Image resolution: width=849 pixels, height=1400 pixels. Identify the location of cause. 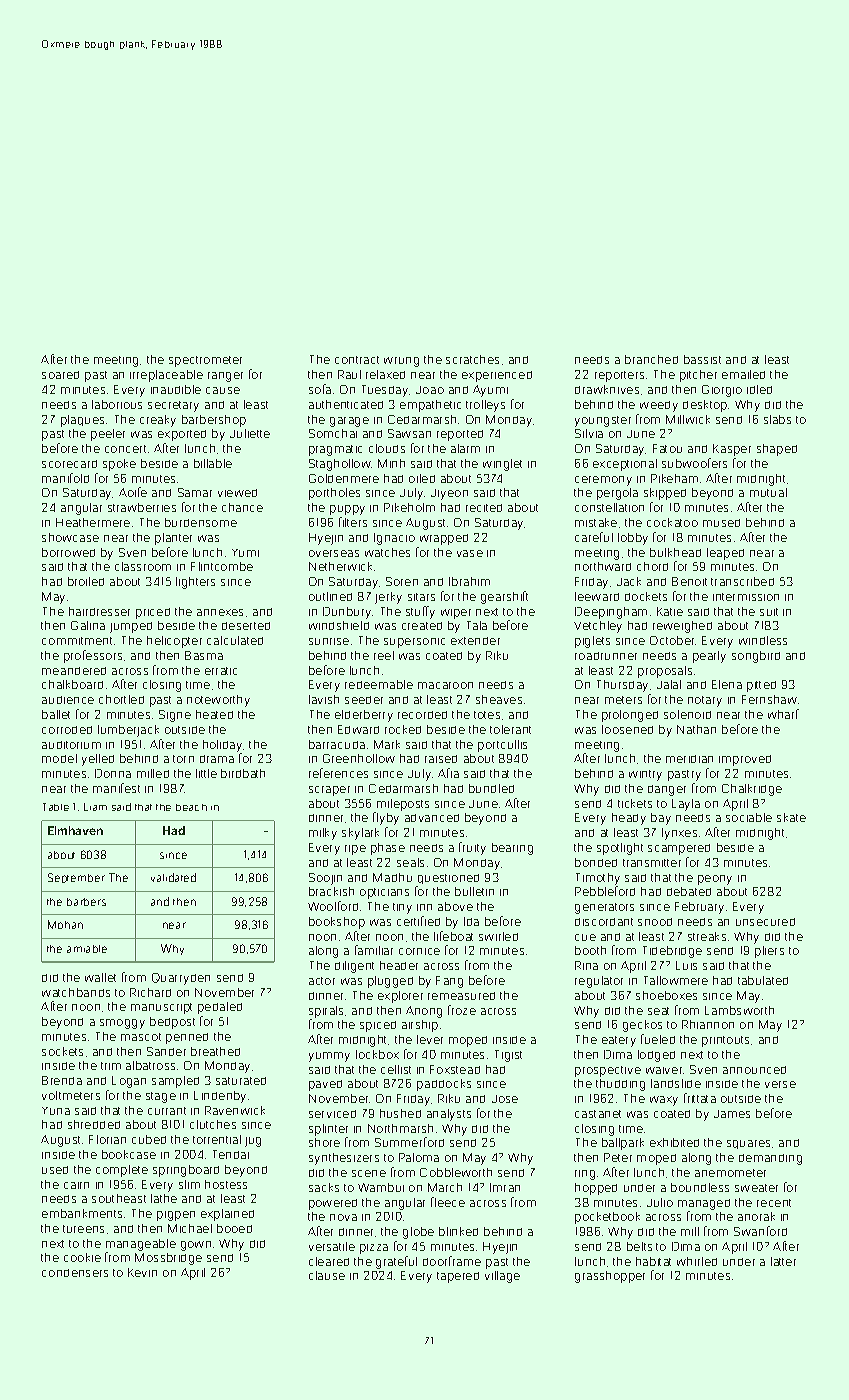
(223, 390).
